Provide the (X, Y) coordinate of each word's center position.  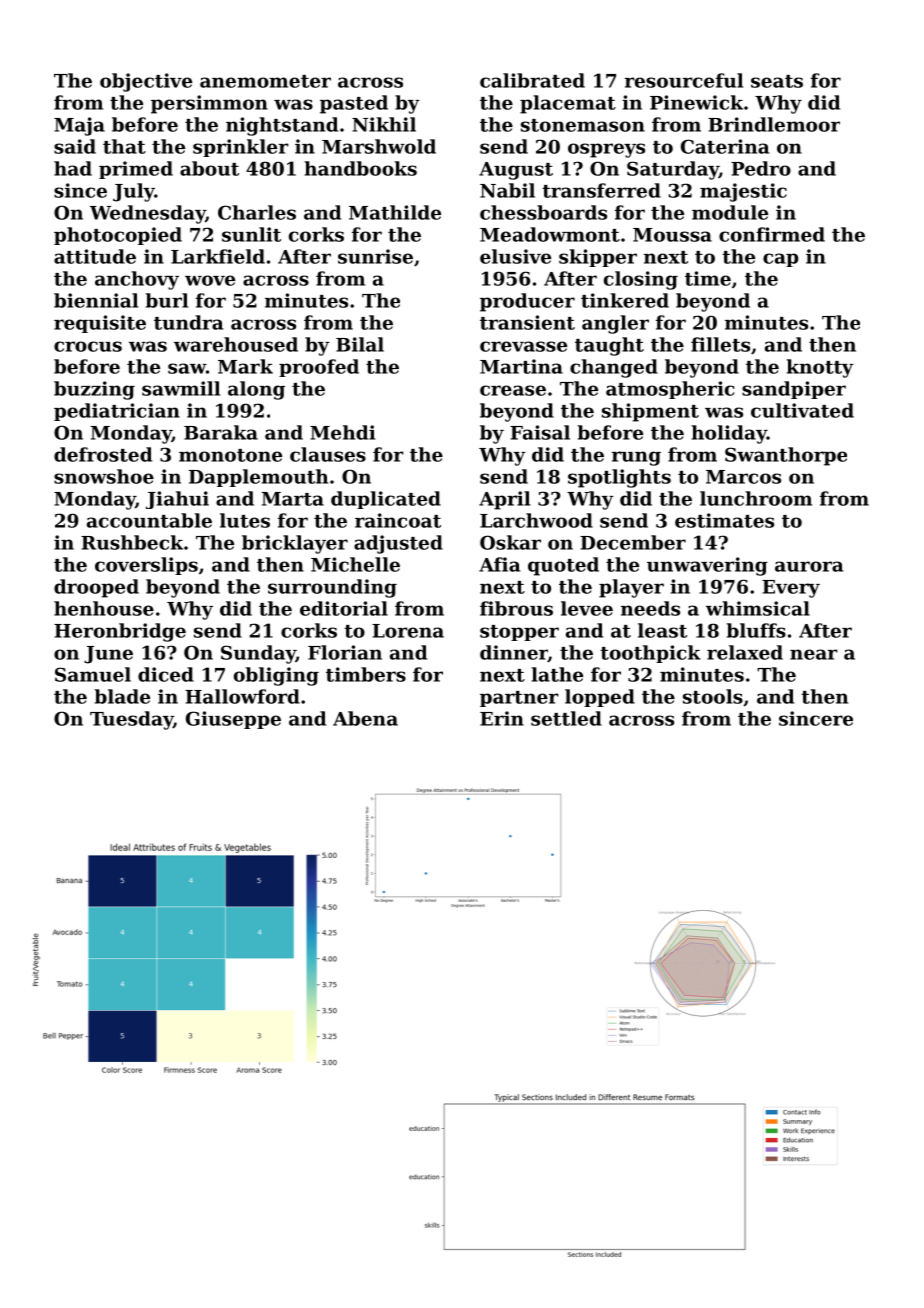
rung (636, 458)
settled (566, 718)
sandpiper (794, 390)
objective (146, 82)
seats (777, 81)
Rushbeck (132, 542)
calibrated (532, 80)
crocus (88, 346)
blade (122, 696)
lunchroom (756, 498)
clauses (328, 454)
